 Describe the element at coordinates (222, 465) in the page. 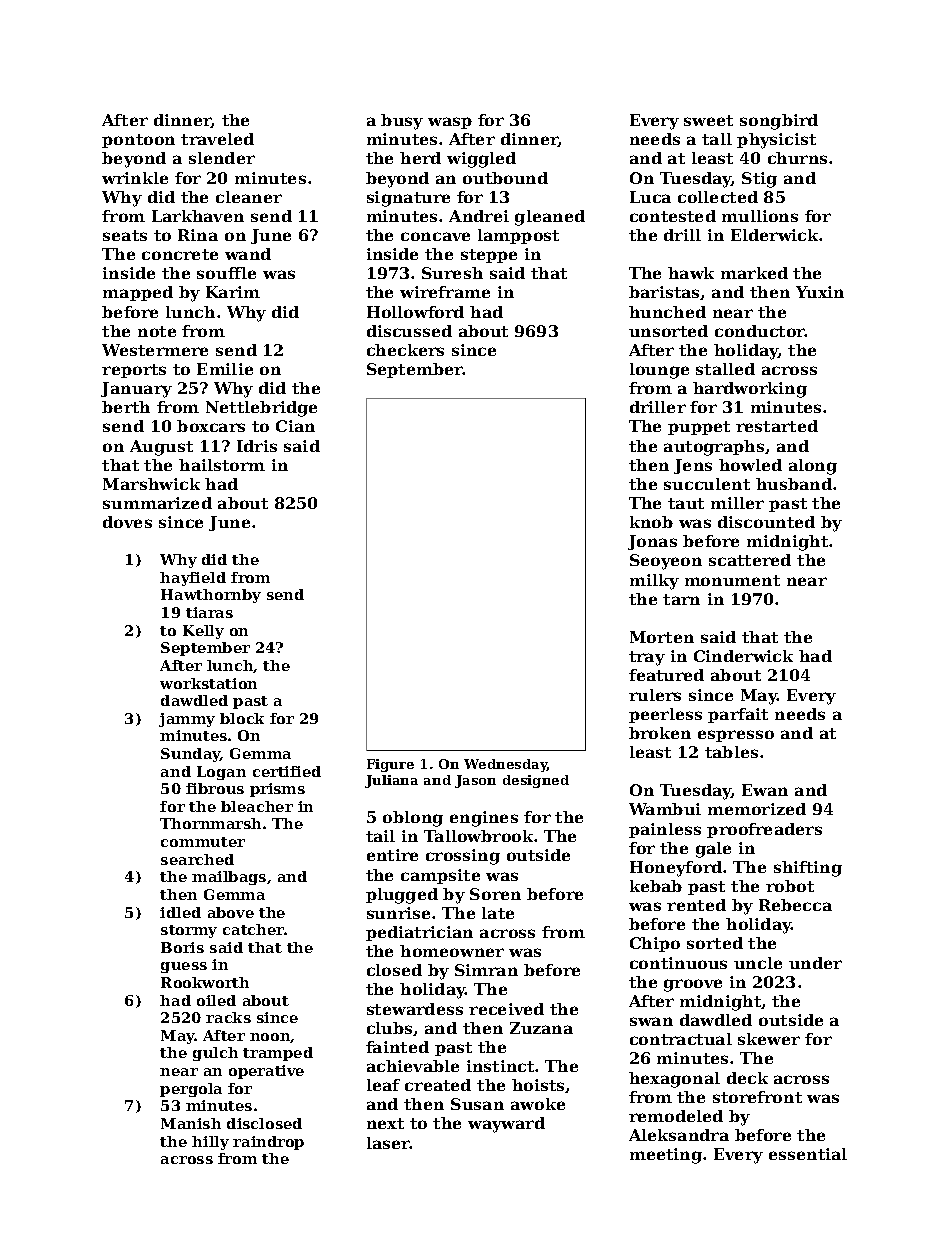

I see `hailstorm` at that location.
